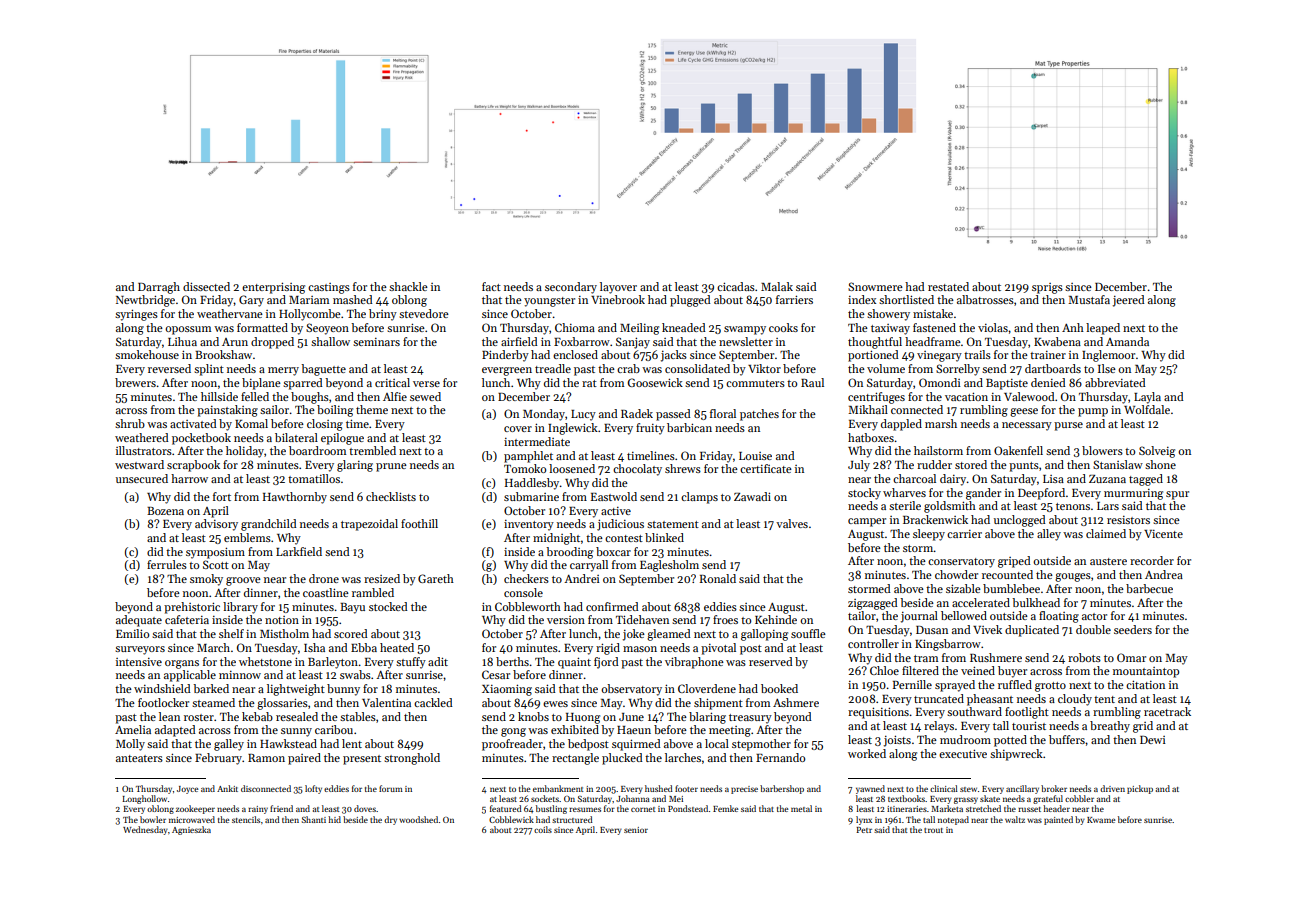 This image has height=924, width=1308. What do you see at coordinates (408, 286) in the image?
I see `shackle` at bounding box center [408, 286].
